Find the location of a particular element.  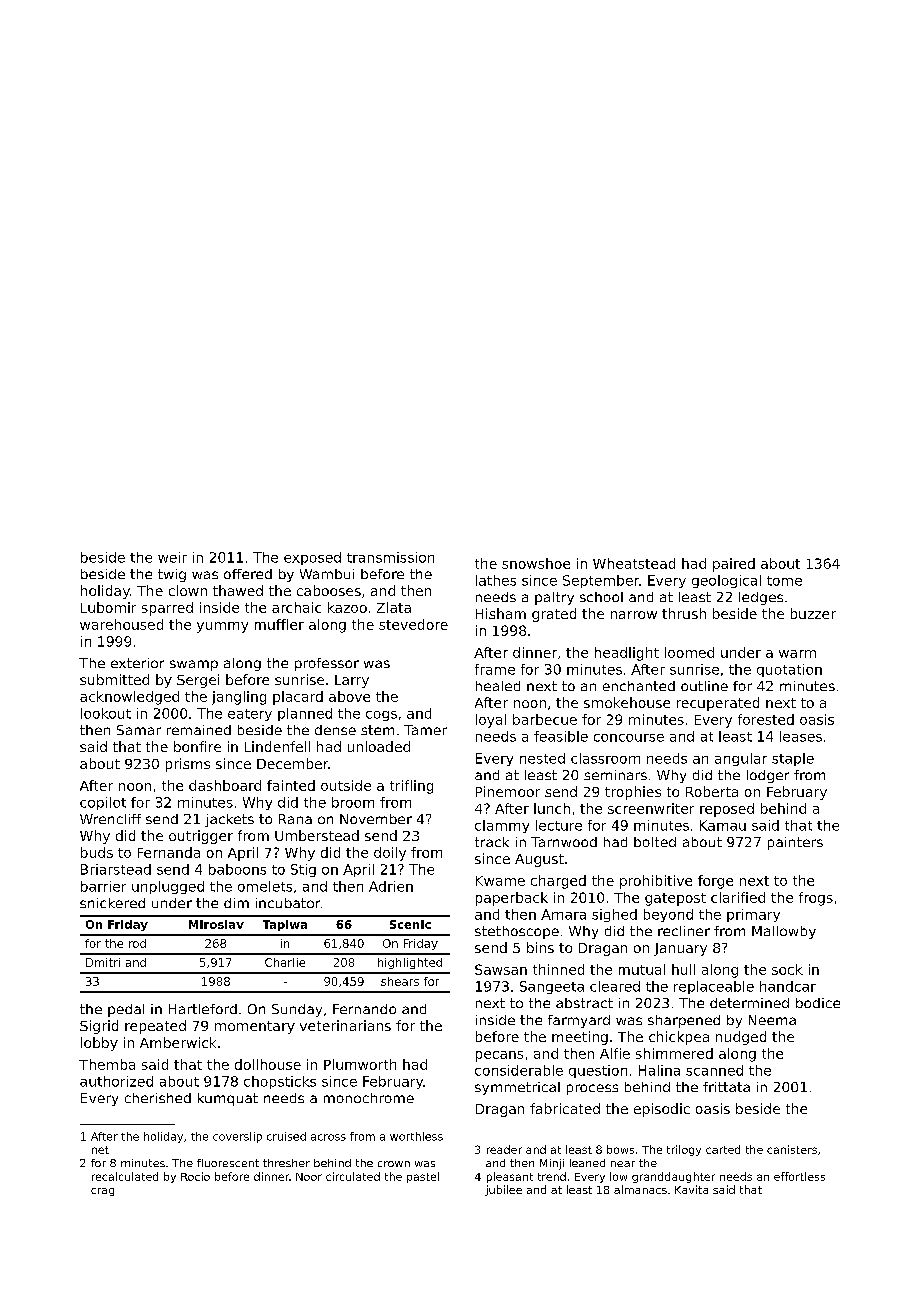

placard is located at coordinates (298, 698).
